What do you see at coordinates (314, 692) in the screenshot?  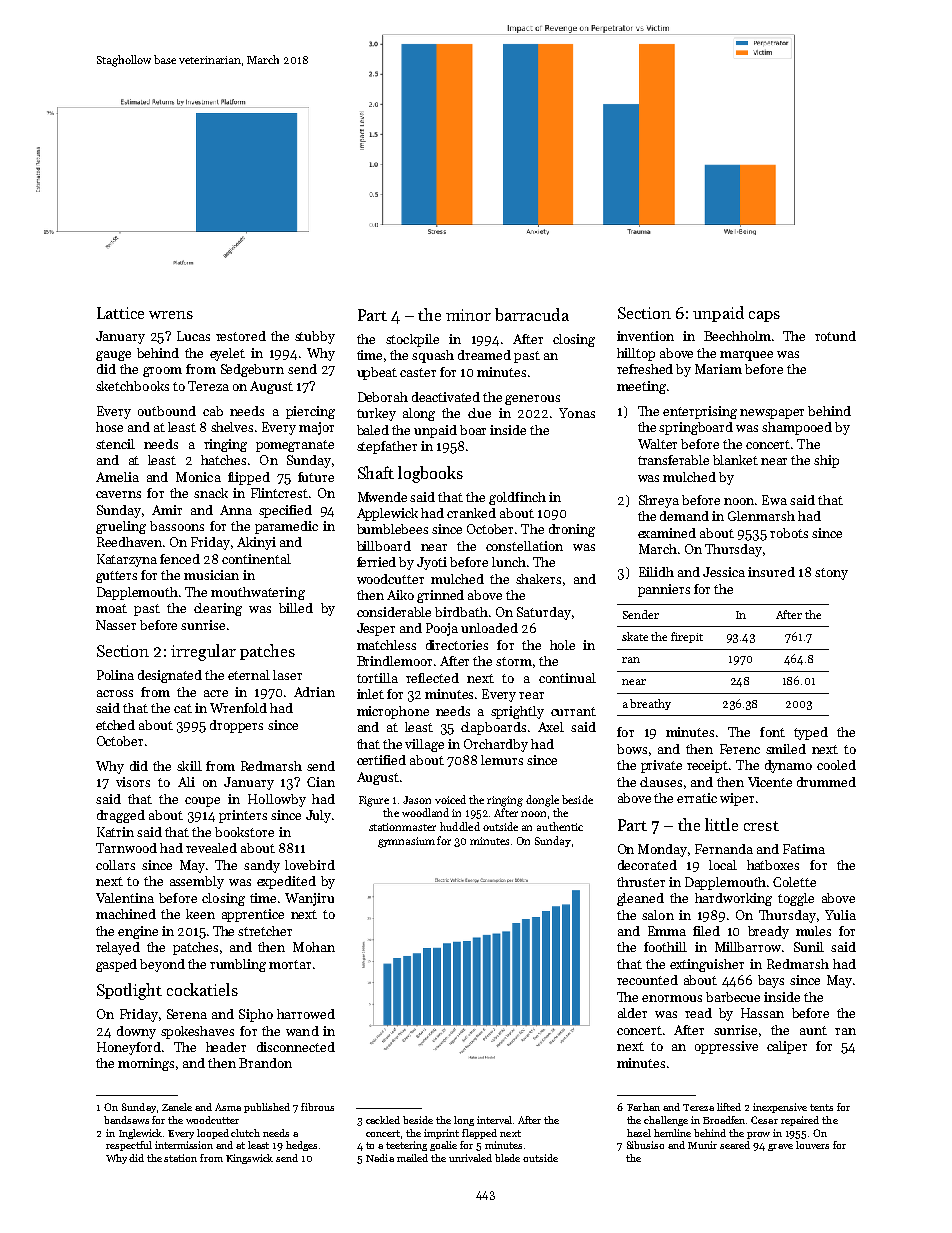 I see `Adrian` at bounding box center [314, 692].
